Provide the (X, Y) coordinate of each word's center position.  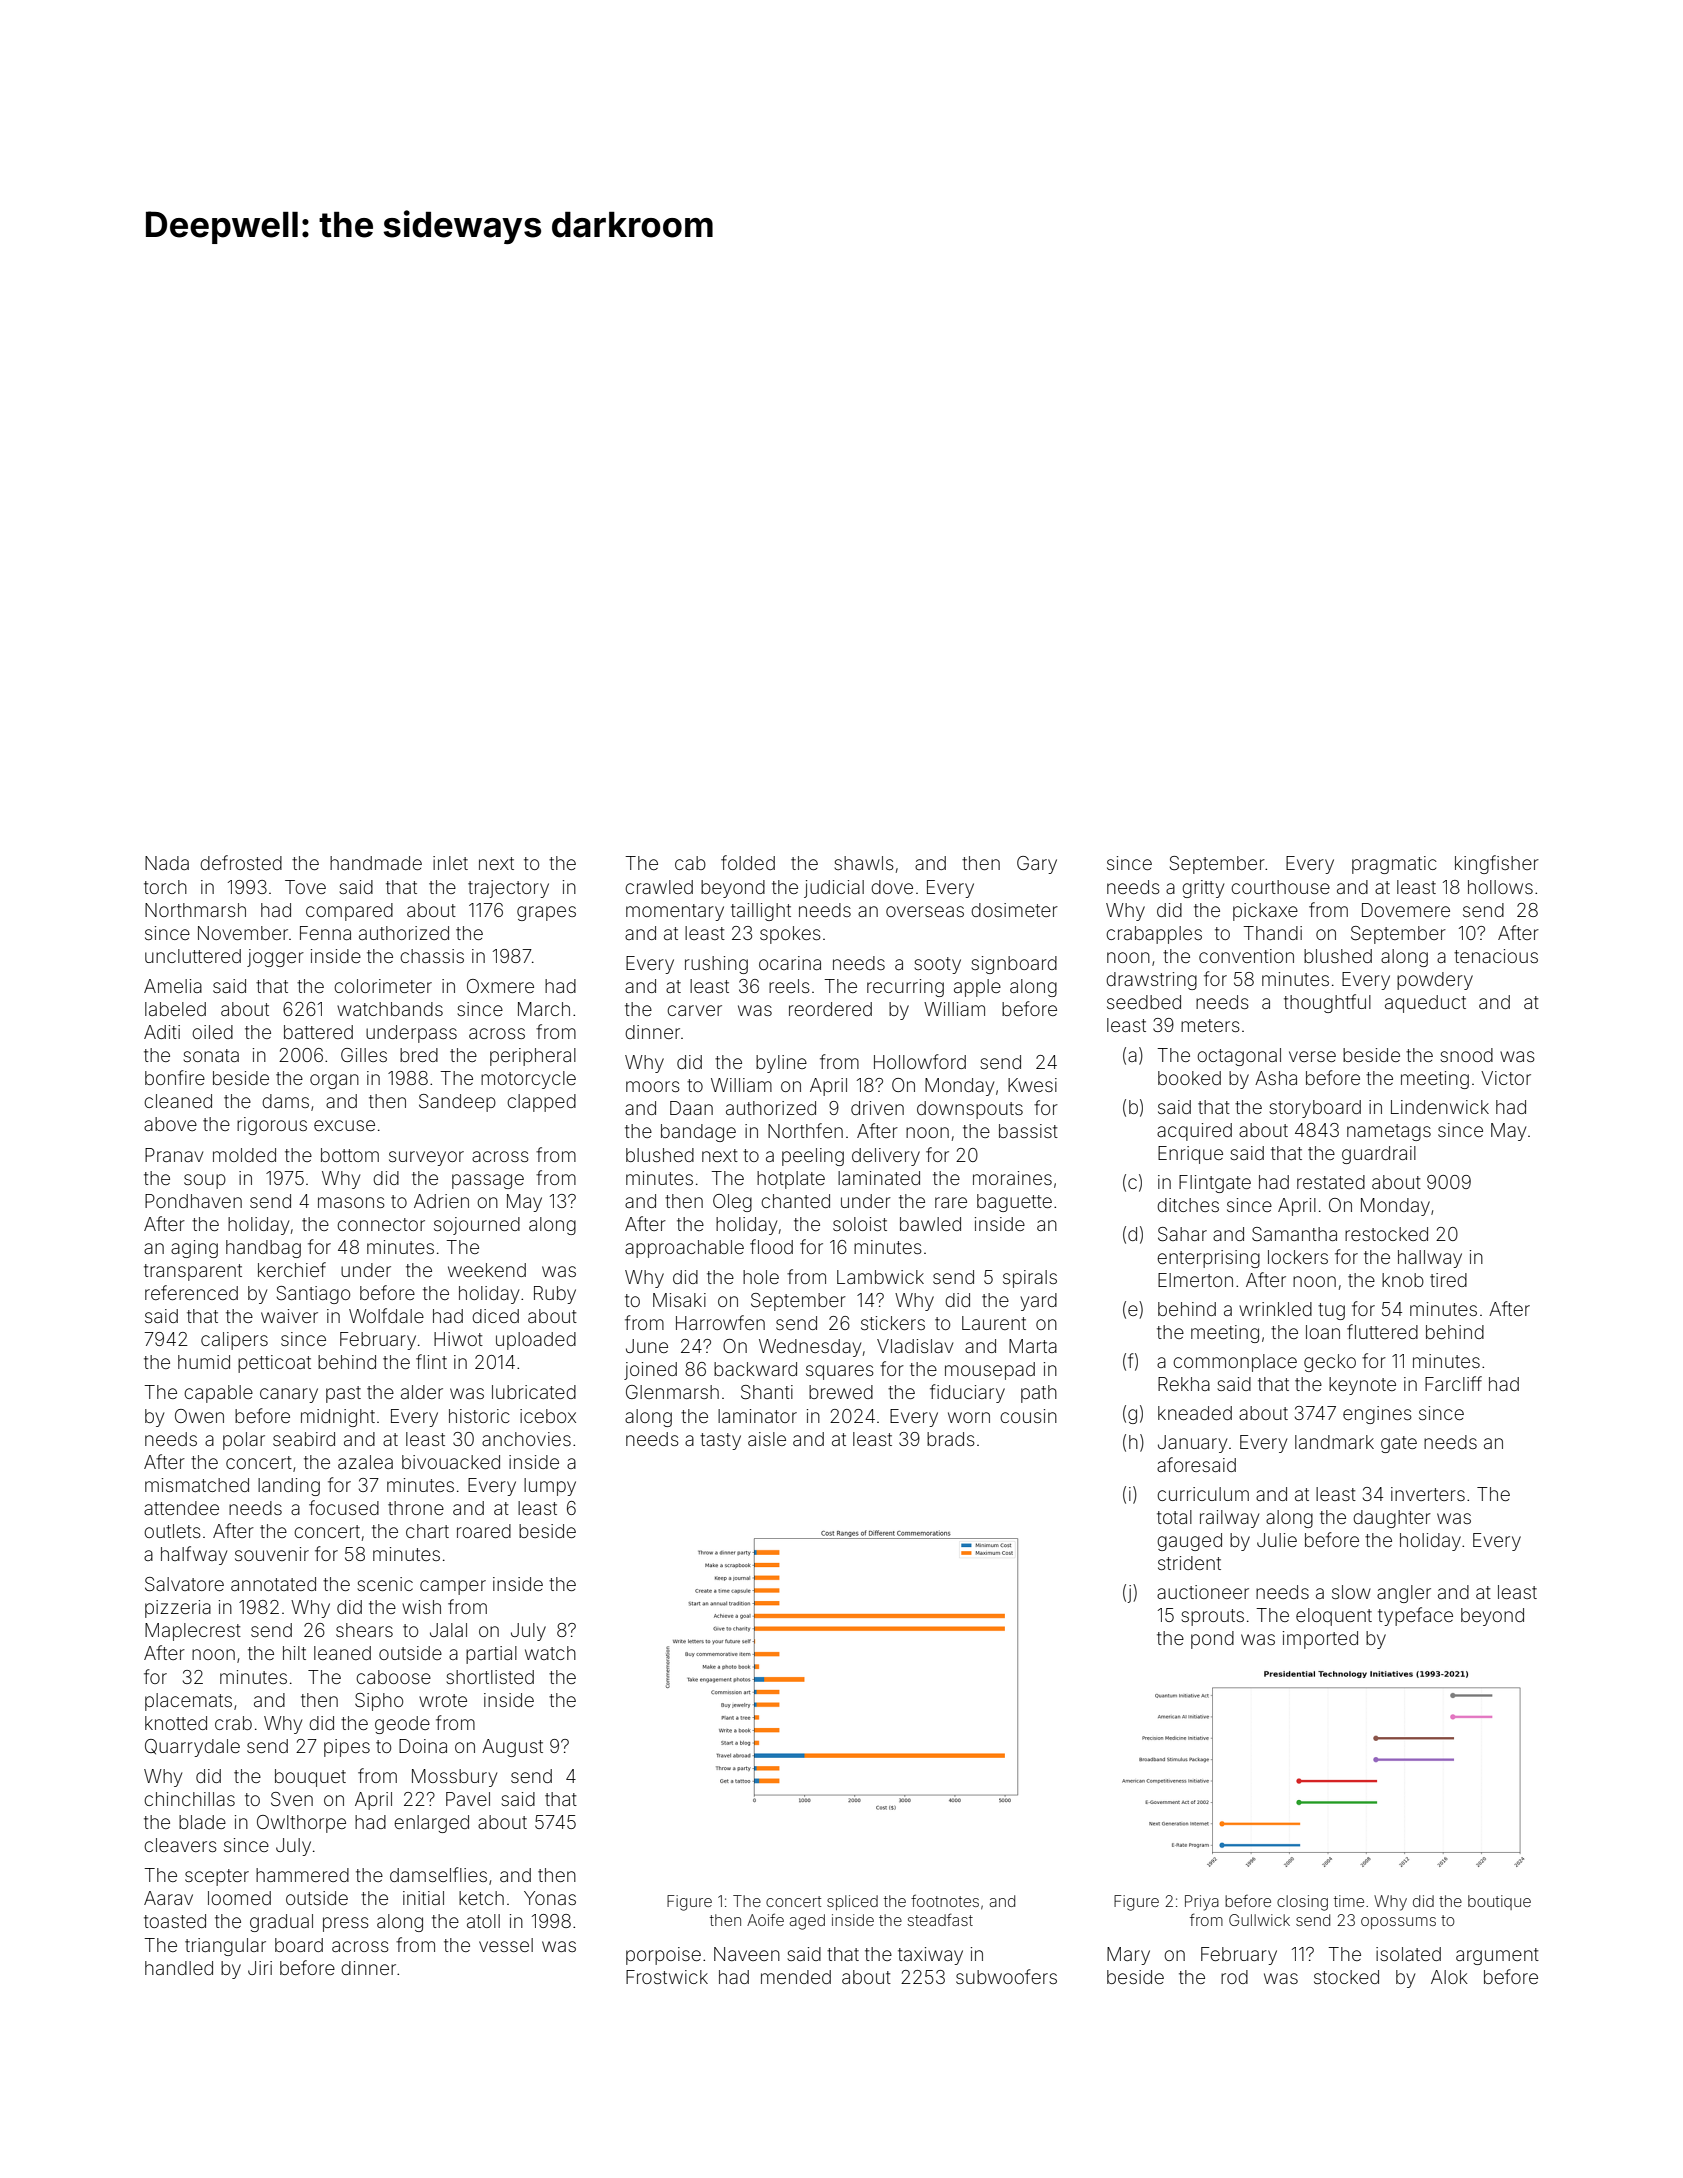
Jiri (260, 1968)
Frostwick (667, 1977)
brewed (841, 1392)
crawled (659, 887)
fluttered (1382, 1331)
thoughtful (1327, 1003)
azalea (365, 1462)
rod (1234, 1977)
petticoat (274, 1364)
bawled (930, 1224)
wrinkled (1275, 1309)
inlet (450, 863)
